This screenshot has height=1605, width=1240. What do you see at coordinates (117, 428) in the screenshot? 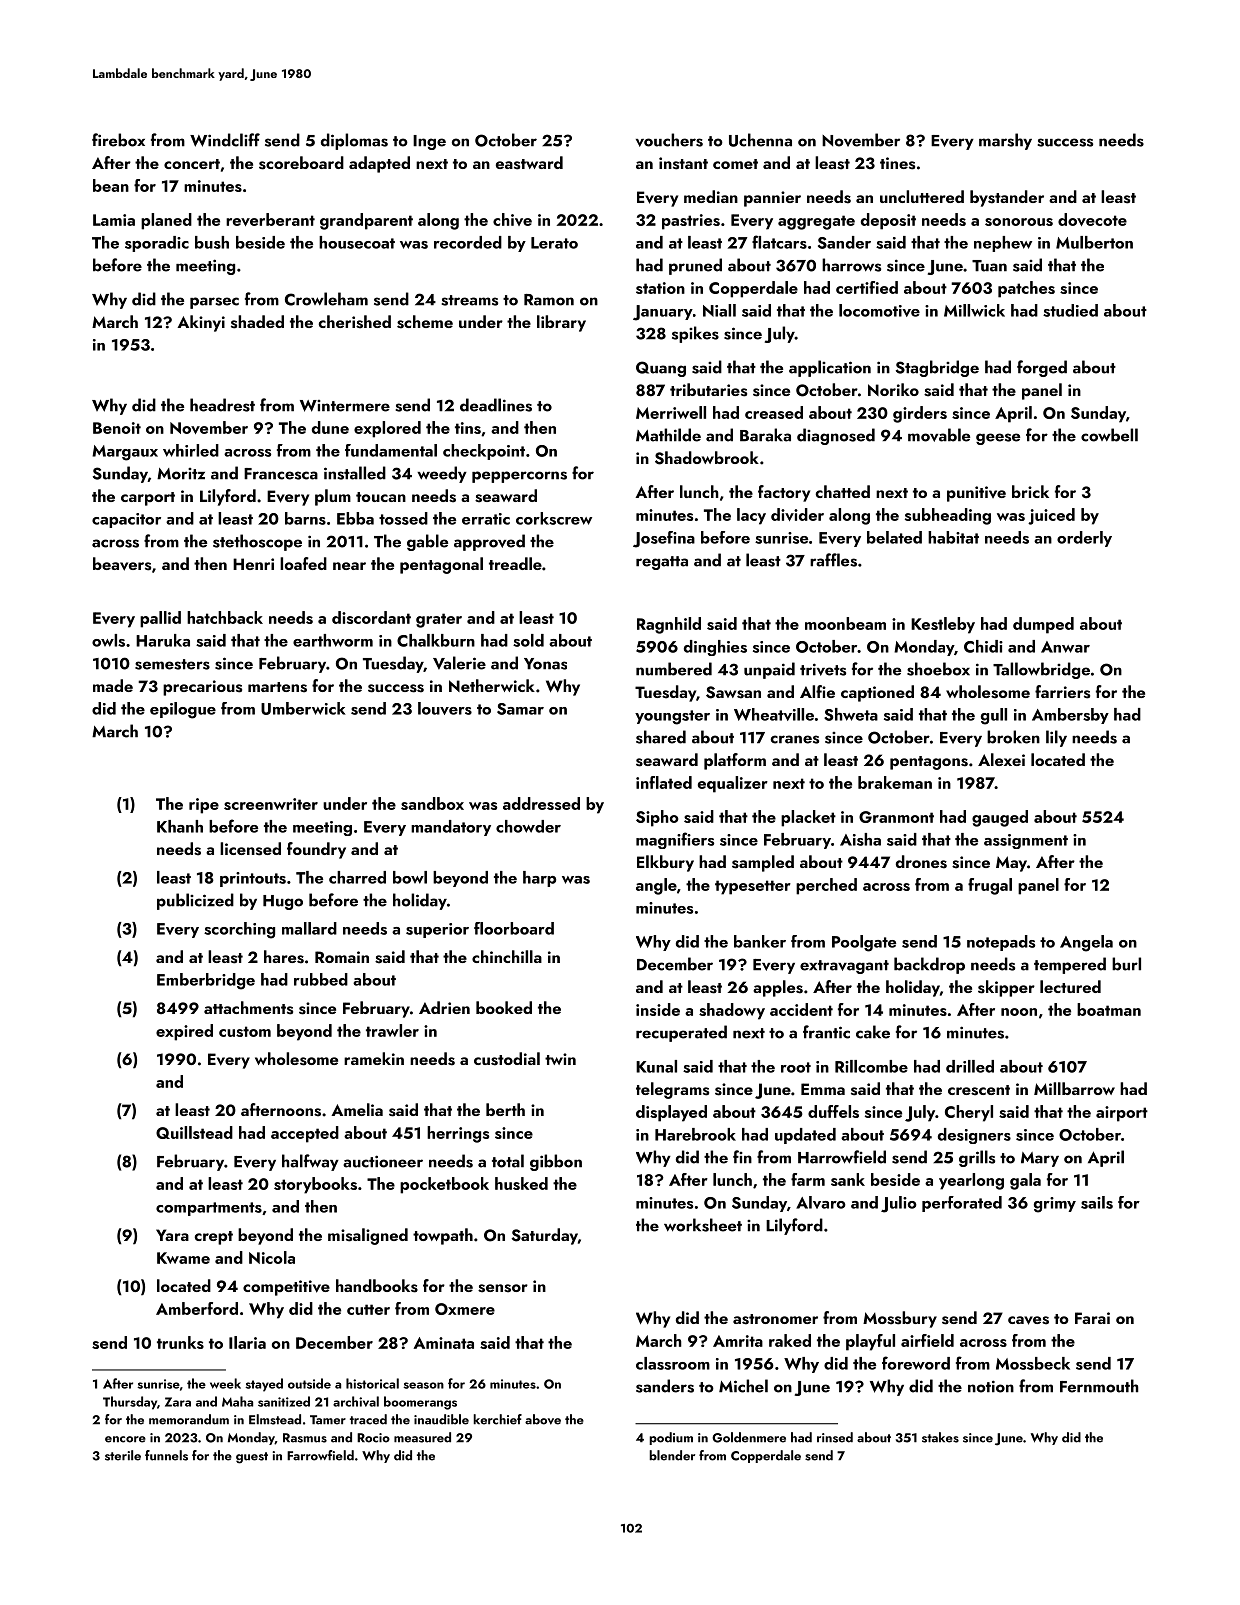
I see `Benoit` at bounding box center [117, 428].
